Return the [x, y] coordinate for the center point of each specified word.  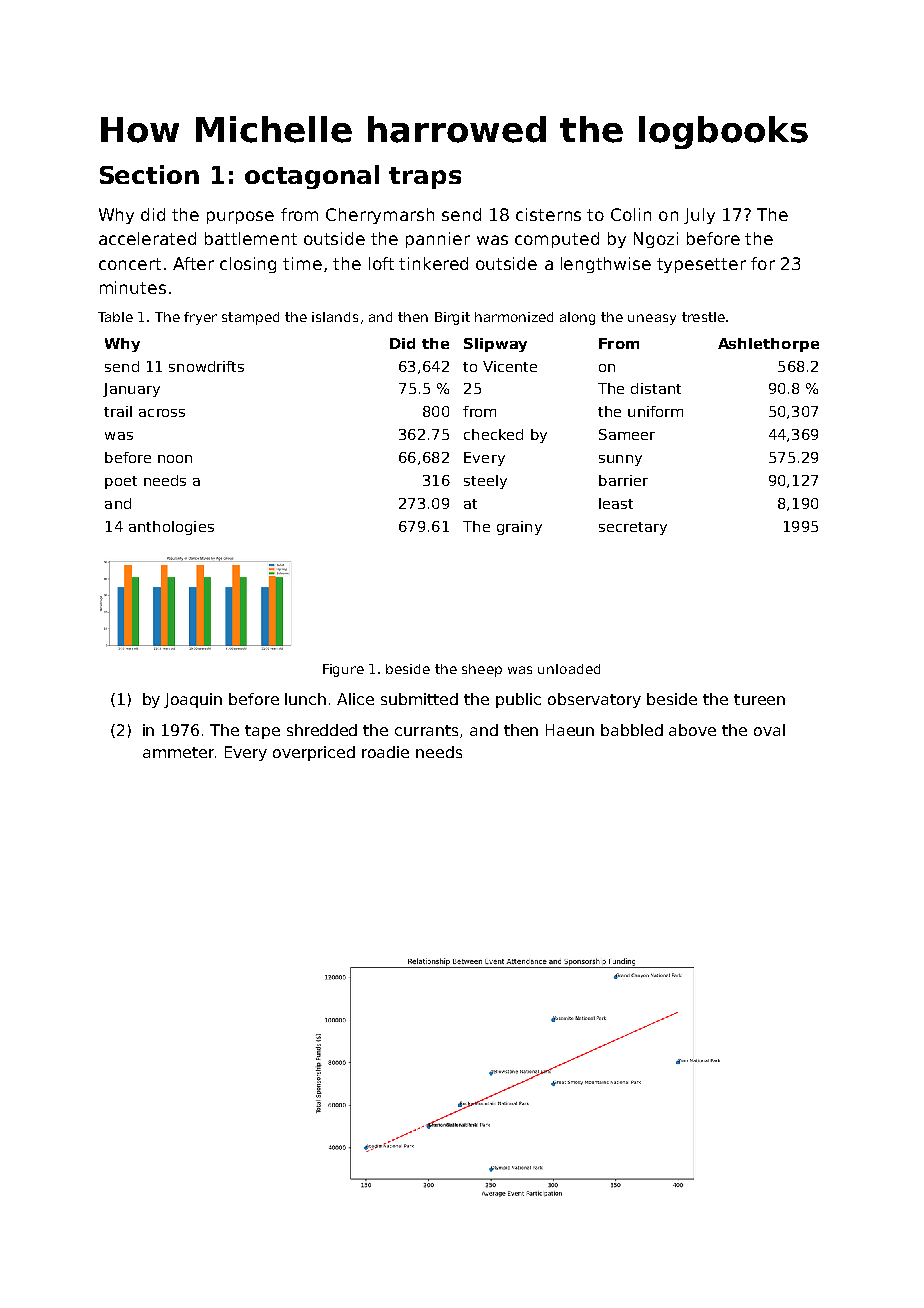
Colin [631, 214]
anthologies [171, 528]
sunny [620, 460]
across [162, 413]
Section [149, 174]
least [616, 503]
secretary [633, 528]
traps [425, 178]
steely [485, 482]
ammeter [178, 752]
